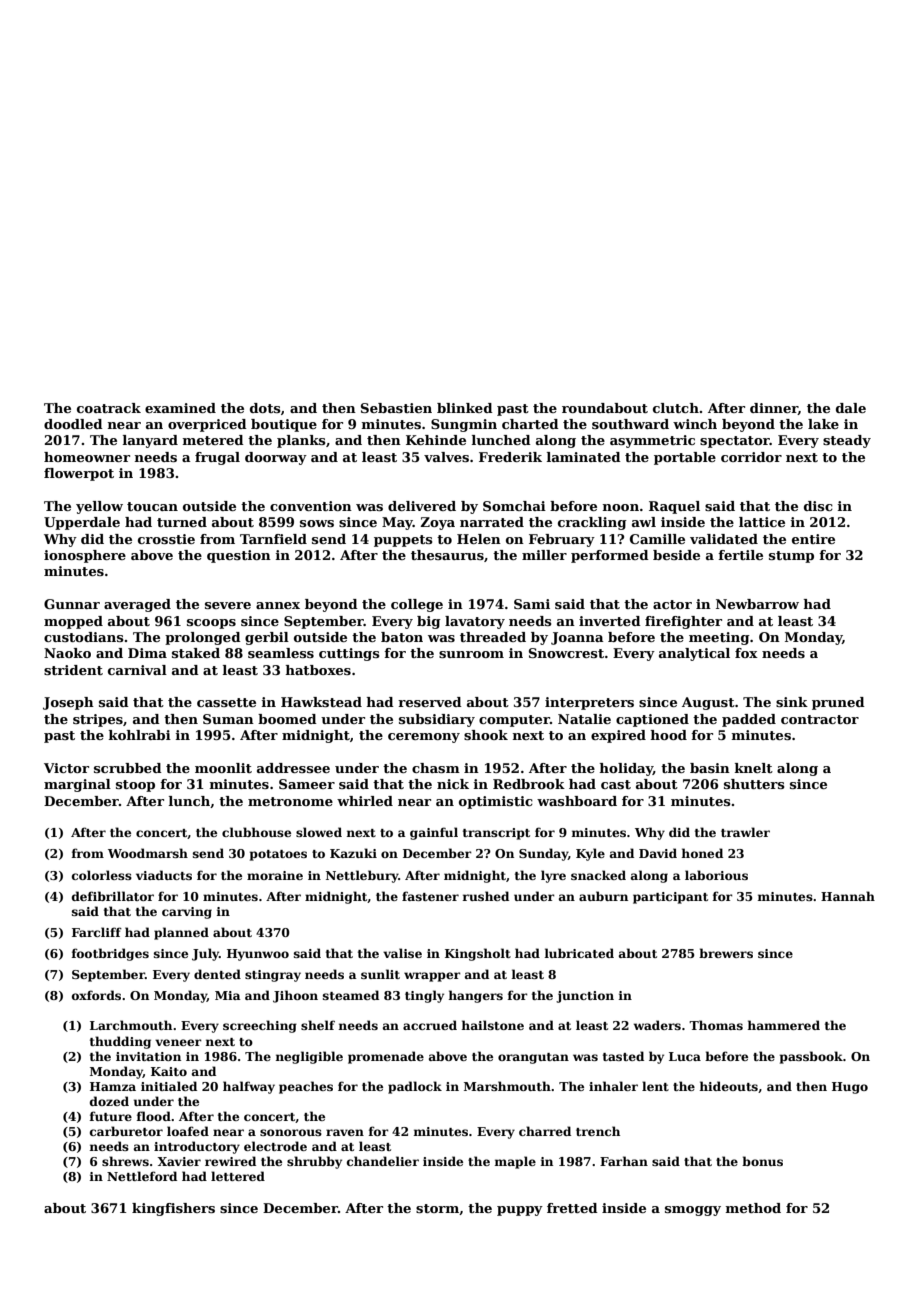  What do you see at coordinates (207, 425) in the screenshot?
I see `overpriced` at bounding box center [207, 425].
